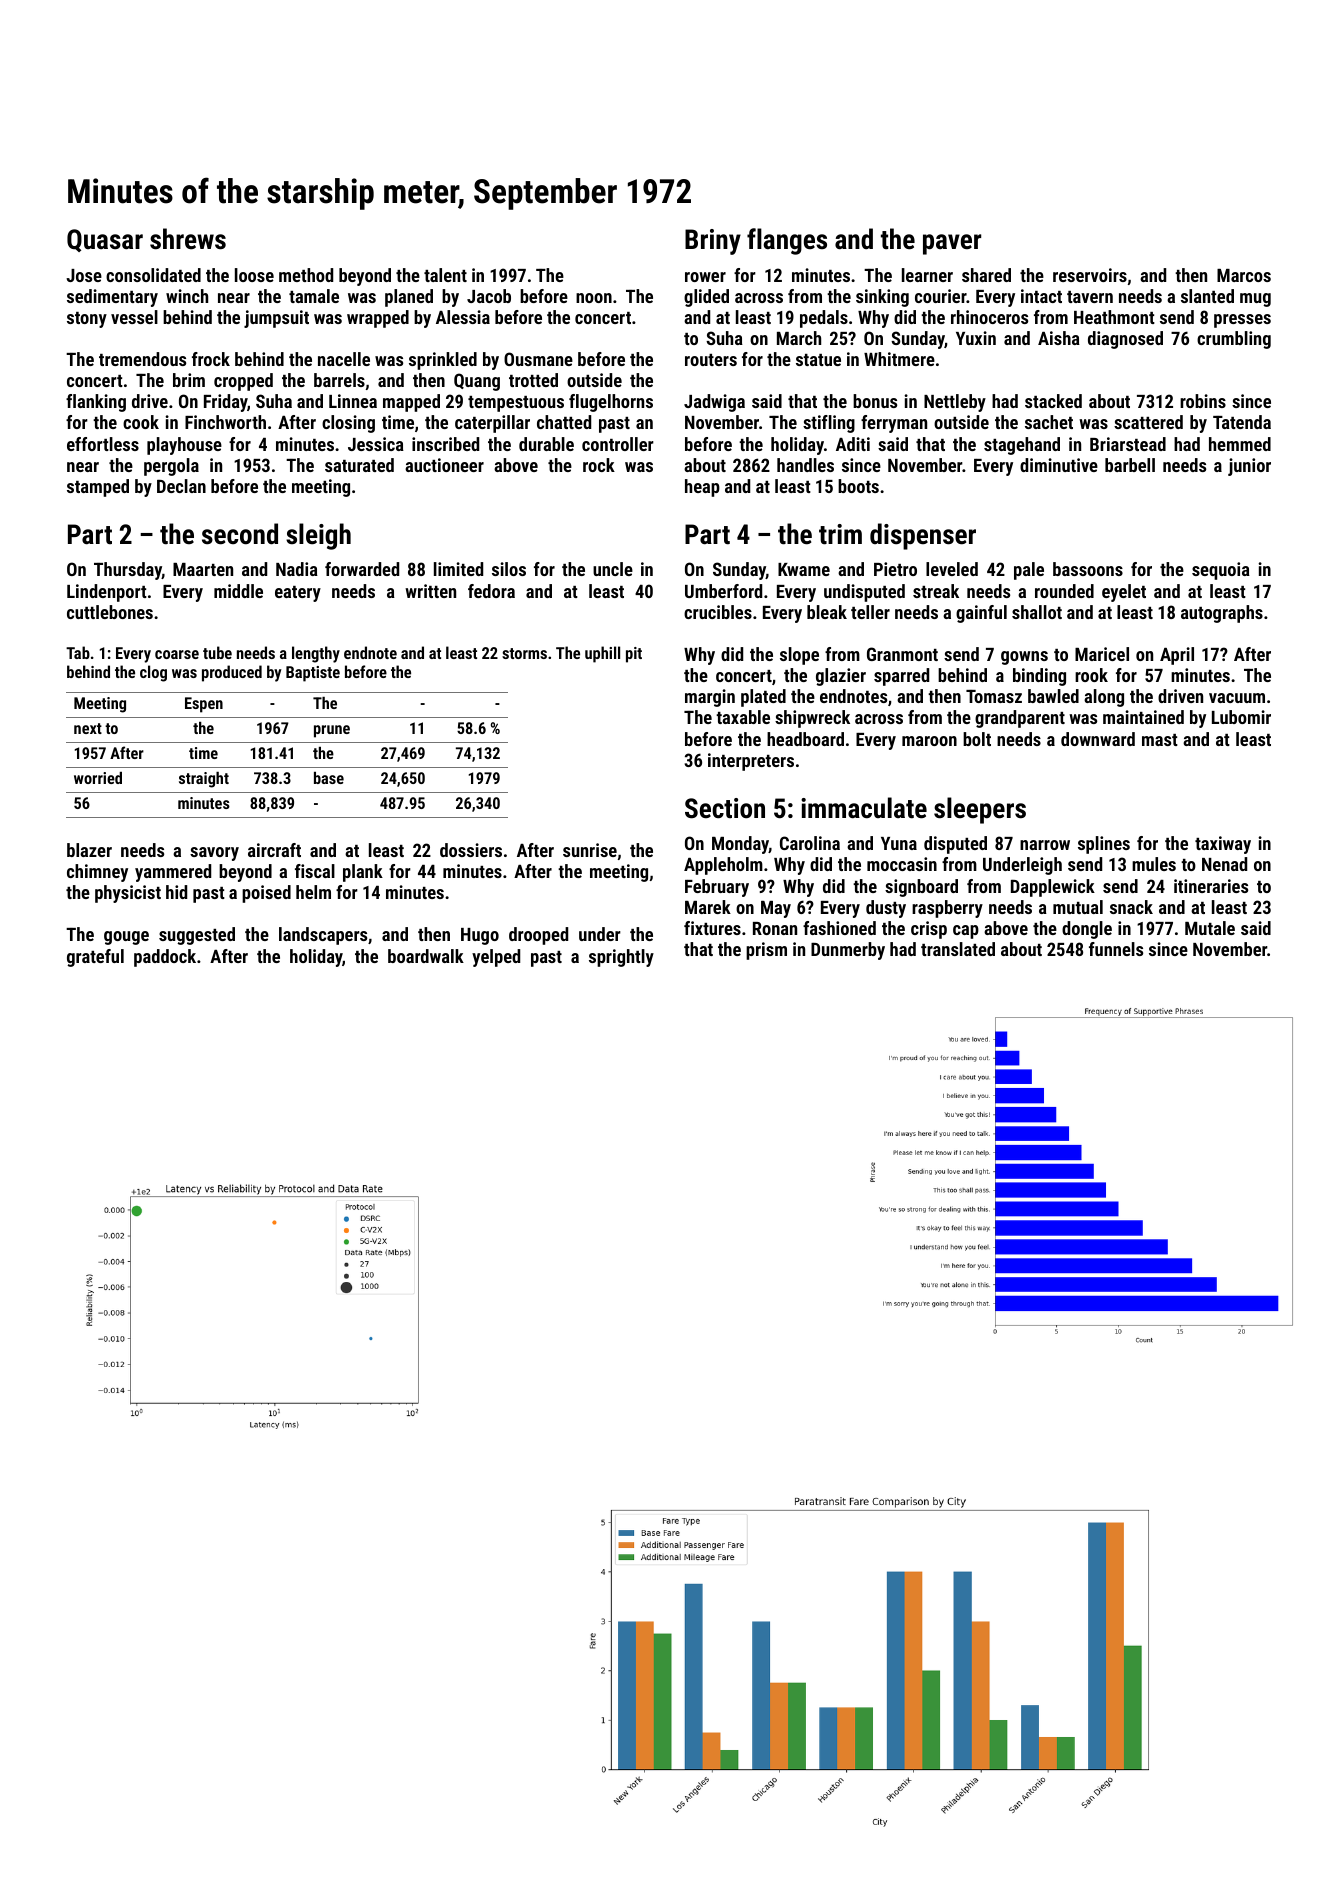 The width and height of the page is (1338, 1892). What do you see at coordinates (445, 275) in the page?
I see `talent` at bounding box center [445, 275].
